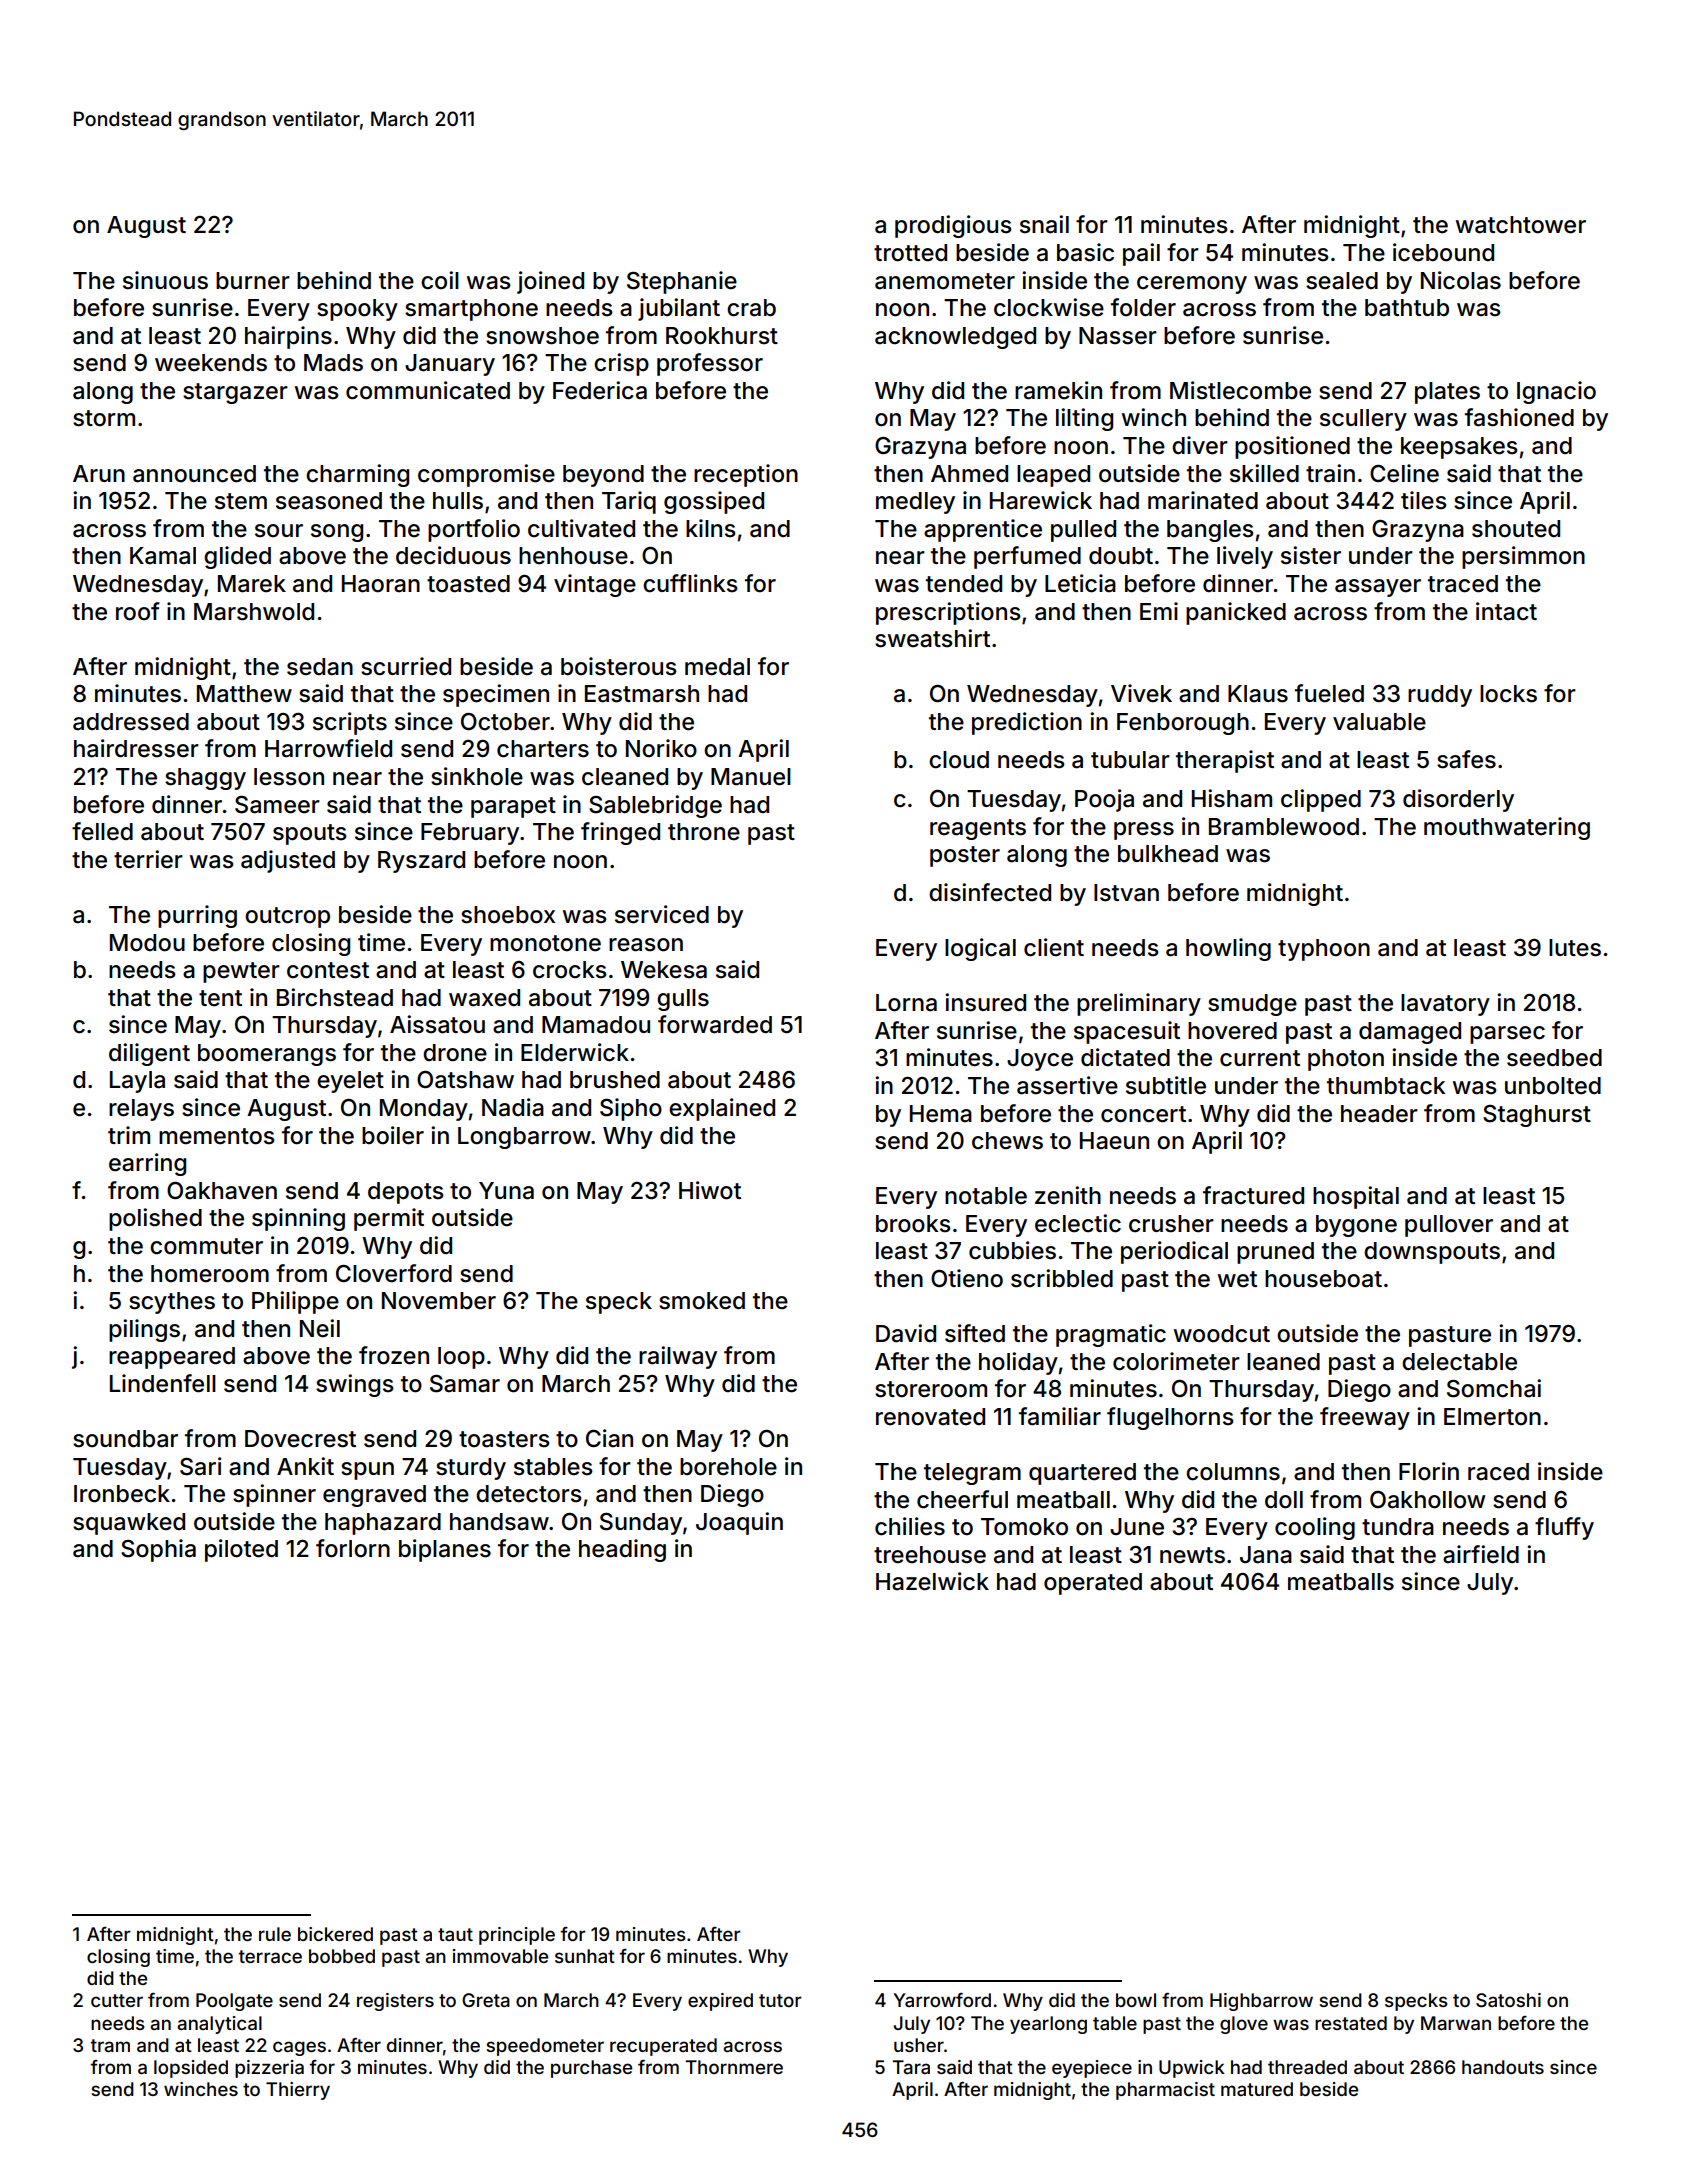 This screenshot has width=1683, height=2178. Describe the element at coordinates (1192, 1555) in the screenshot. I see `newts` at that location.
